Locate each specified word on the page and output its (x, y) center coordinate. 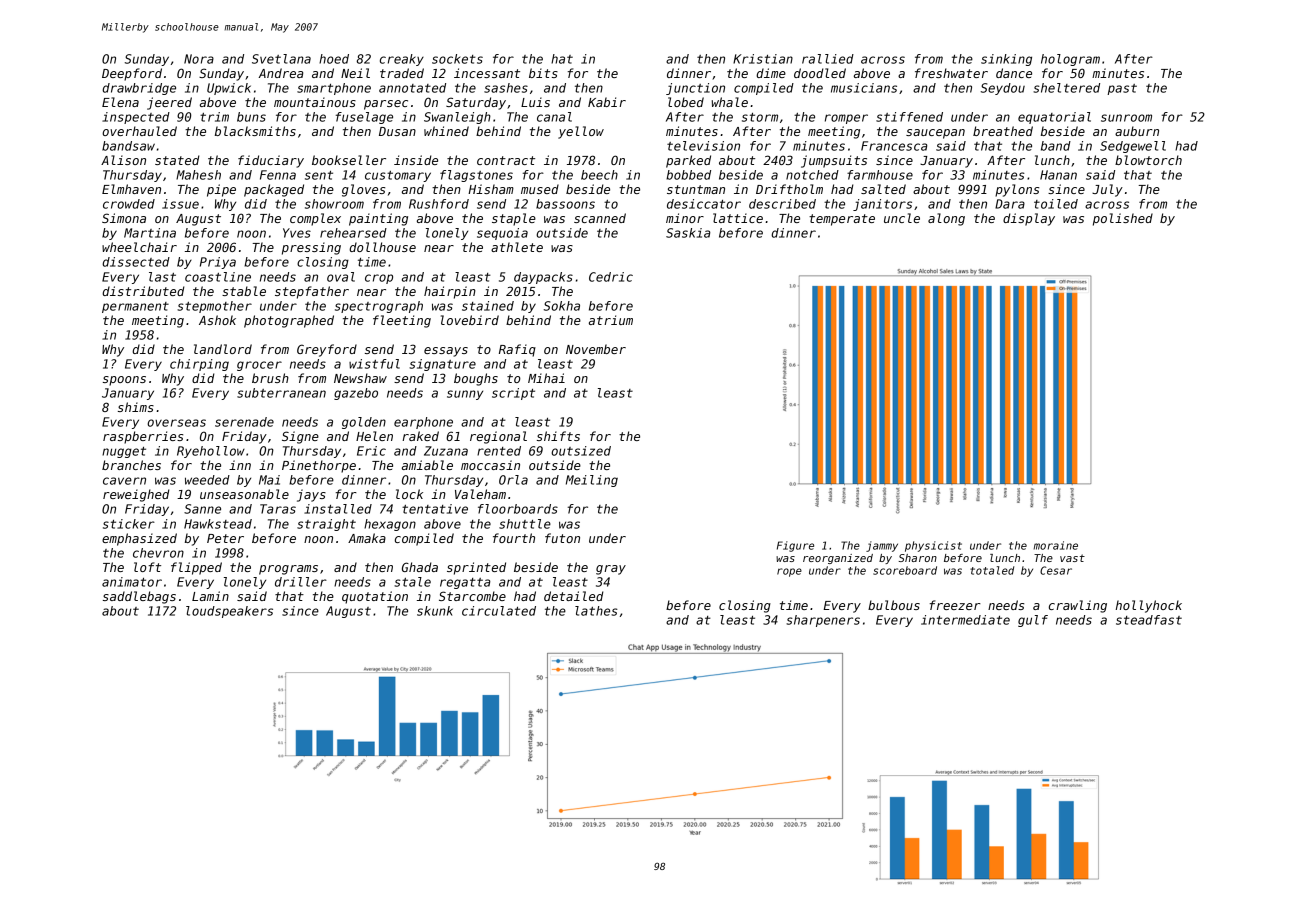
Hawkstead (218, 524)
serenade (244, 422)
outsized (581, 451)
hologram (1070, 60)
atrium (611, 320)
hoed (334, 59)
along (946, 219)
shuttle (525, 524)
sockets (457, 59)
